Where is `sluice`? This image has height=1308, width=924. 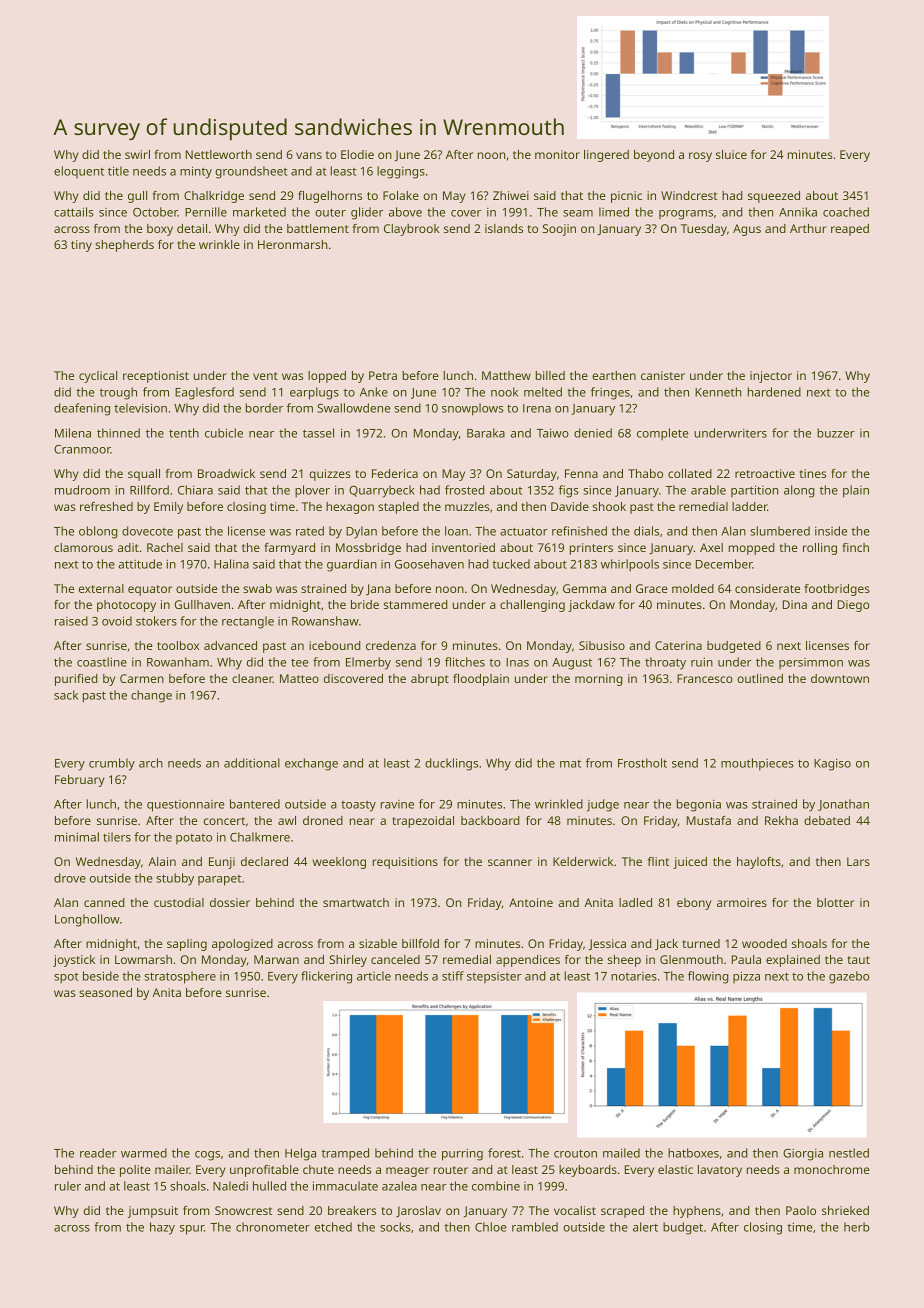 sluice is located at coordinates (731, 154).
